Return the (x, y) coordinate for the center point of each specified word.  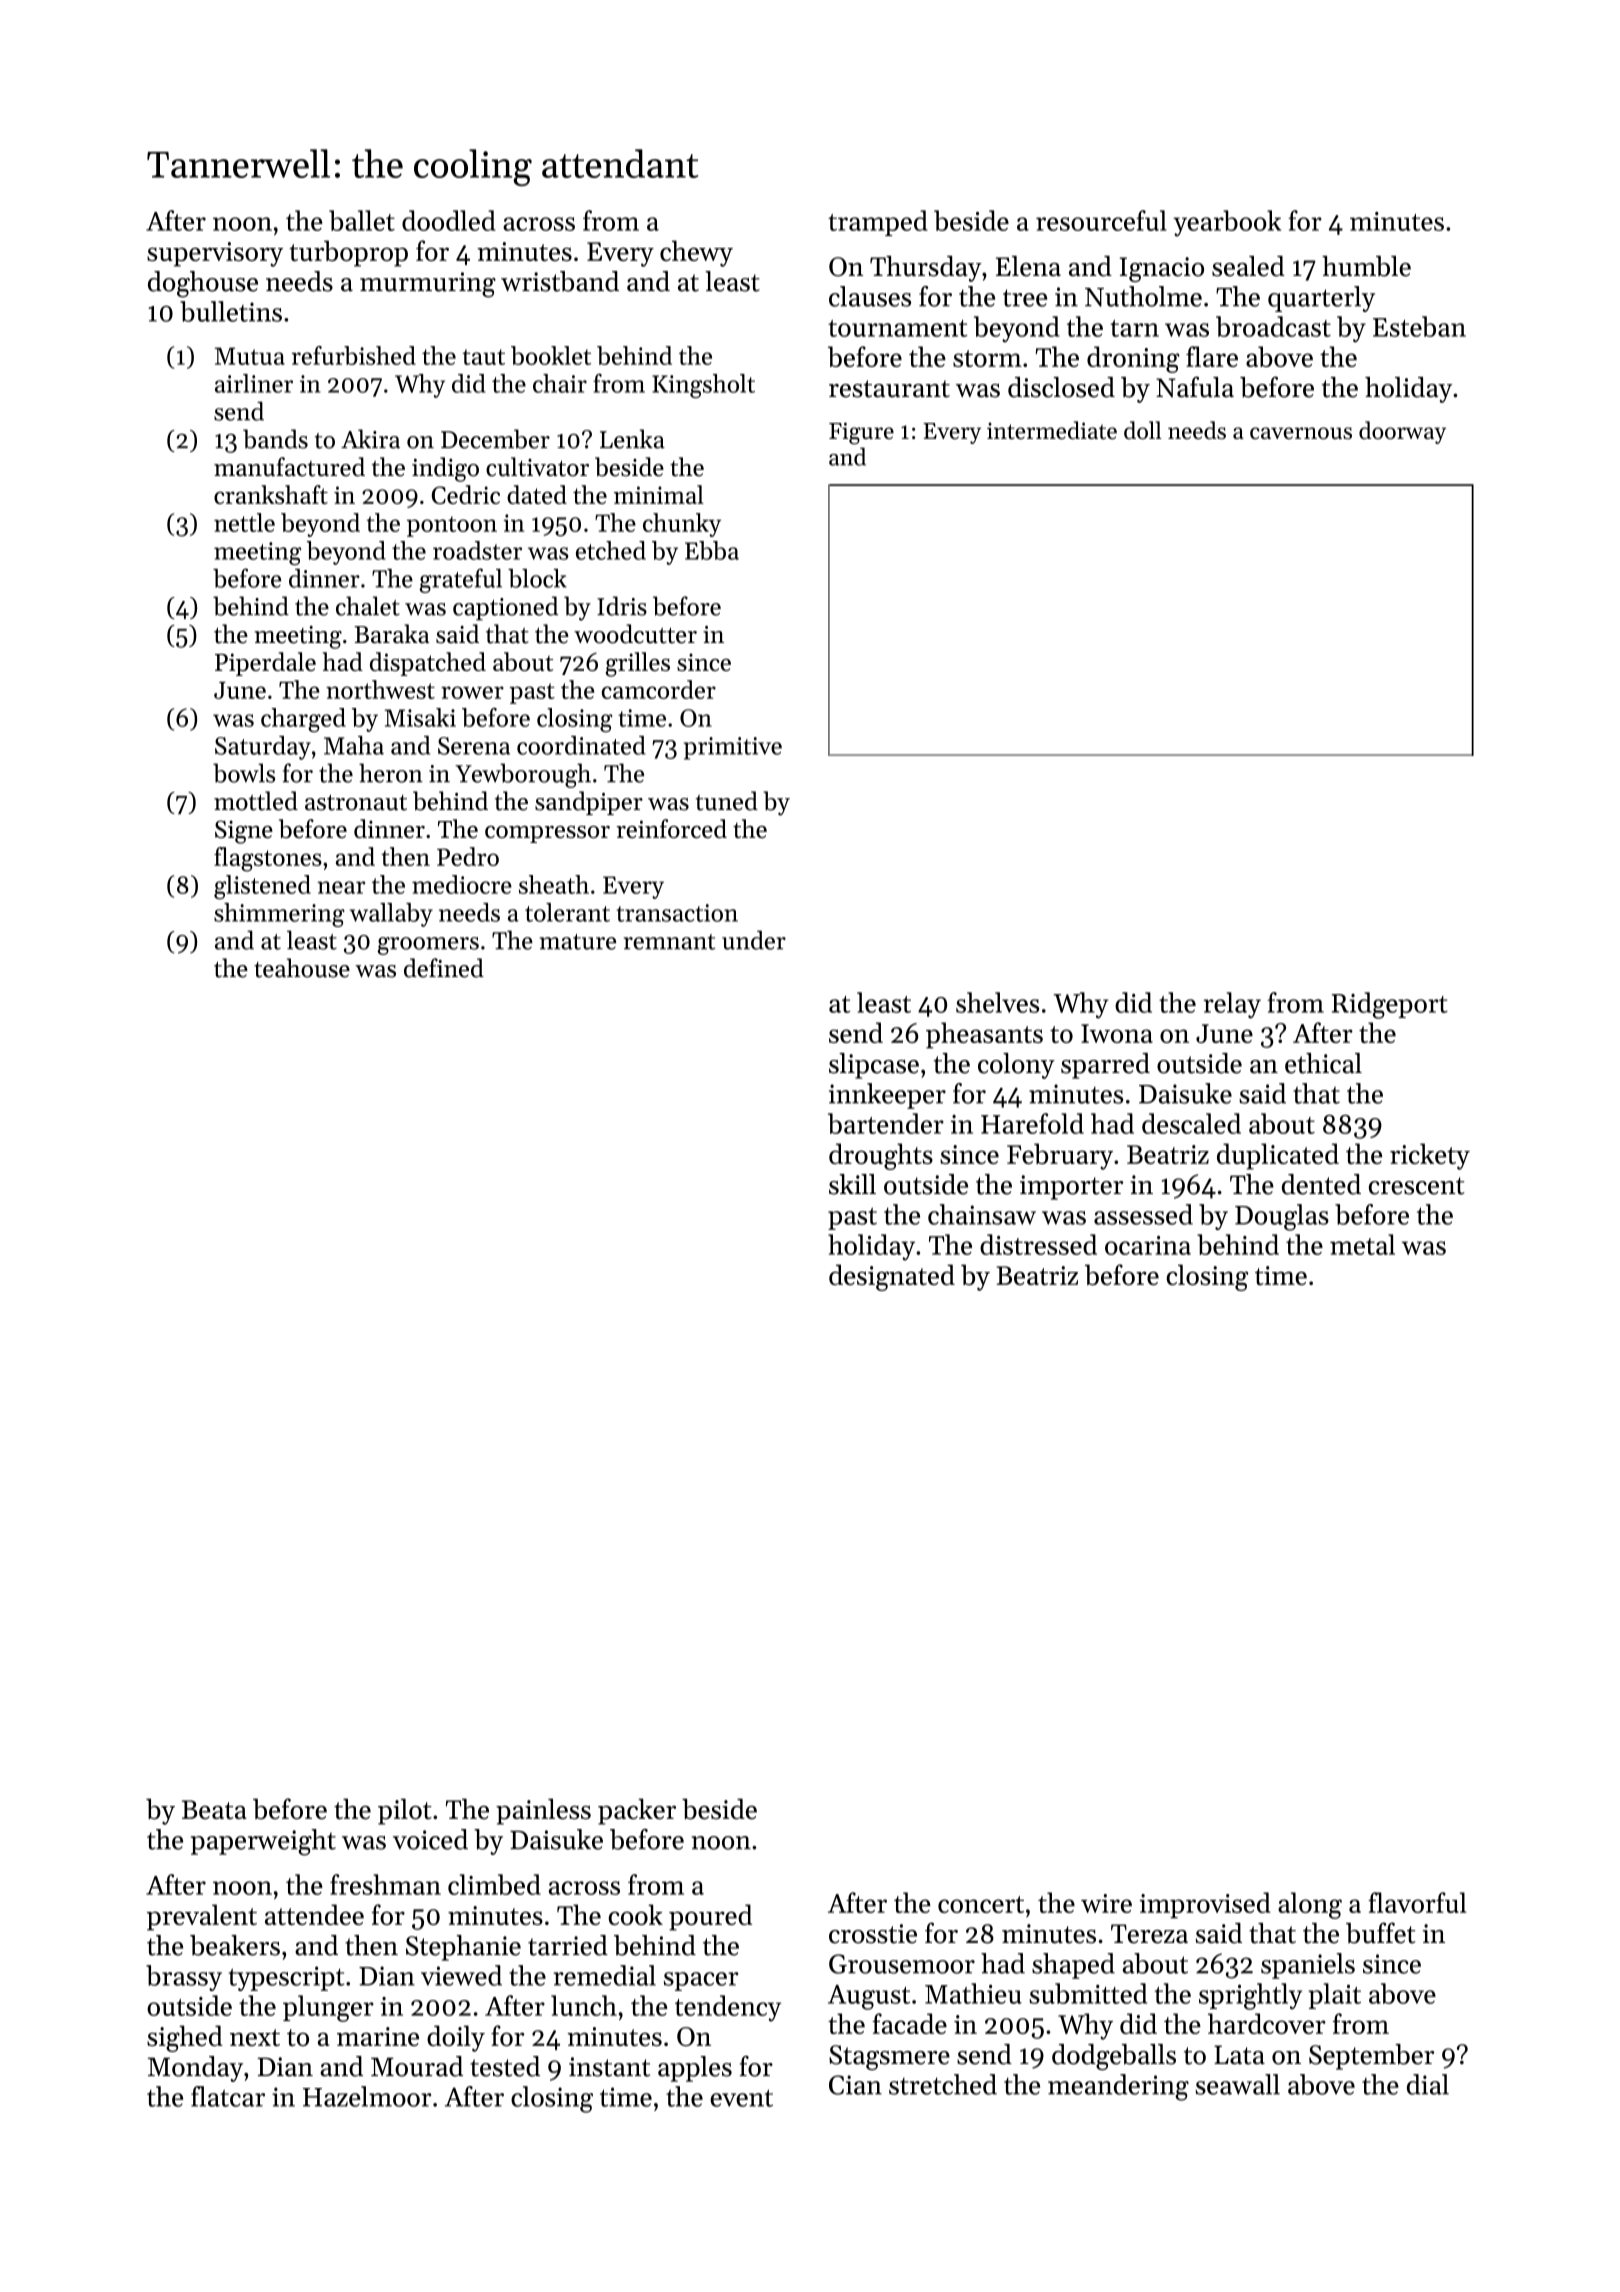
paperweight (263, 1842)
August (869, 1997)
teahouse (302, 968)
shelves (997, 1002)
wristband (560, 281)
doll (1143, 430)
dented (1321, 1184)
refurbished (354, 355)
